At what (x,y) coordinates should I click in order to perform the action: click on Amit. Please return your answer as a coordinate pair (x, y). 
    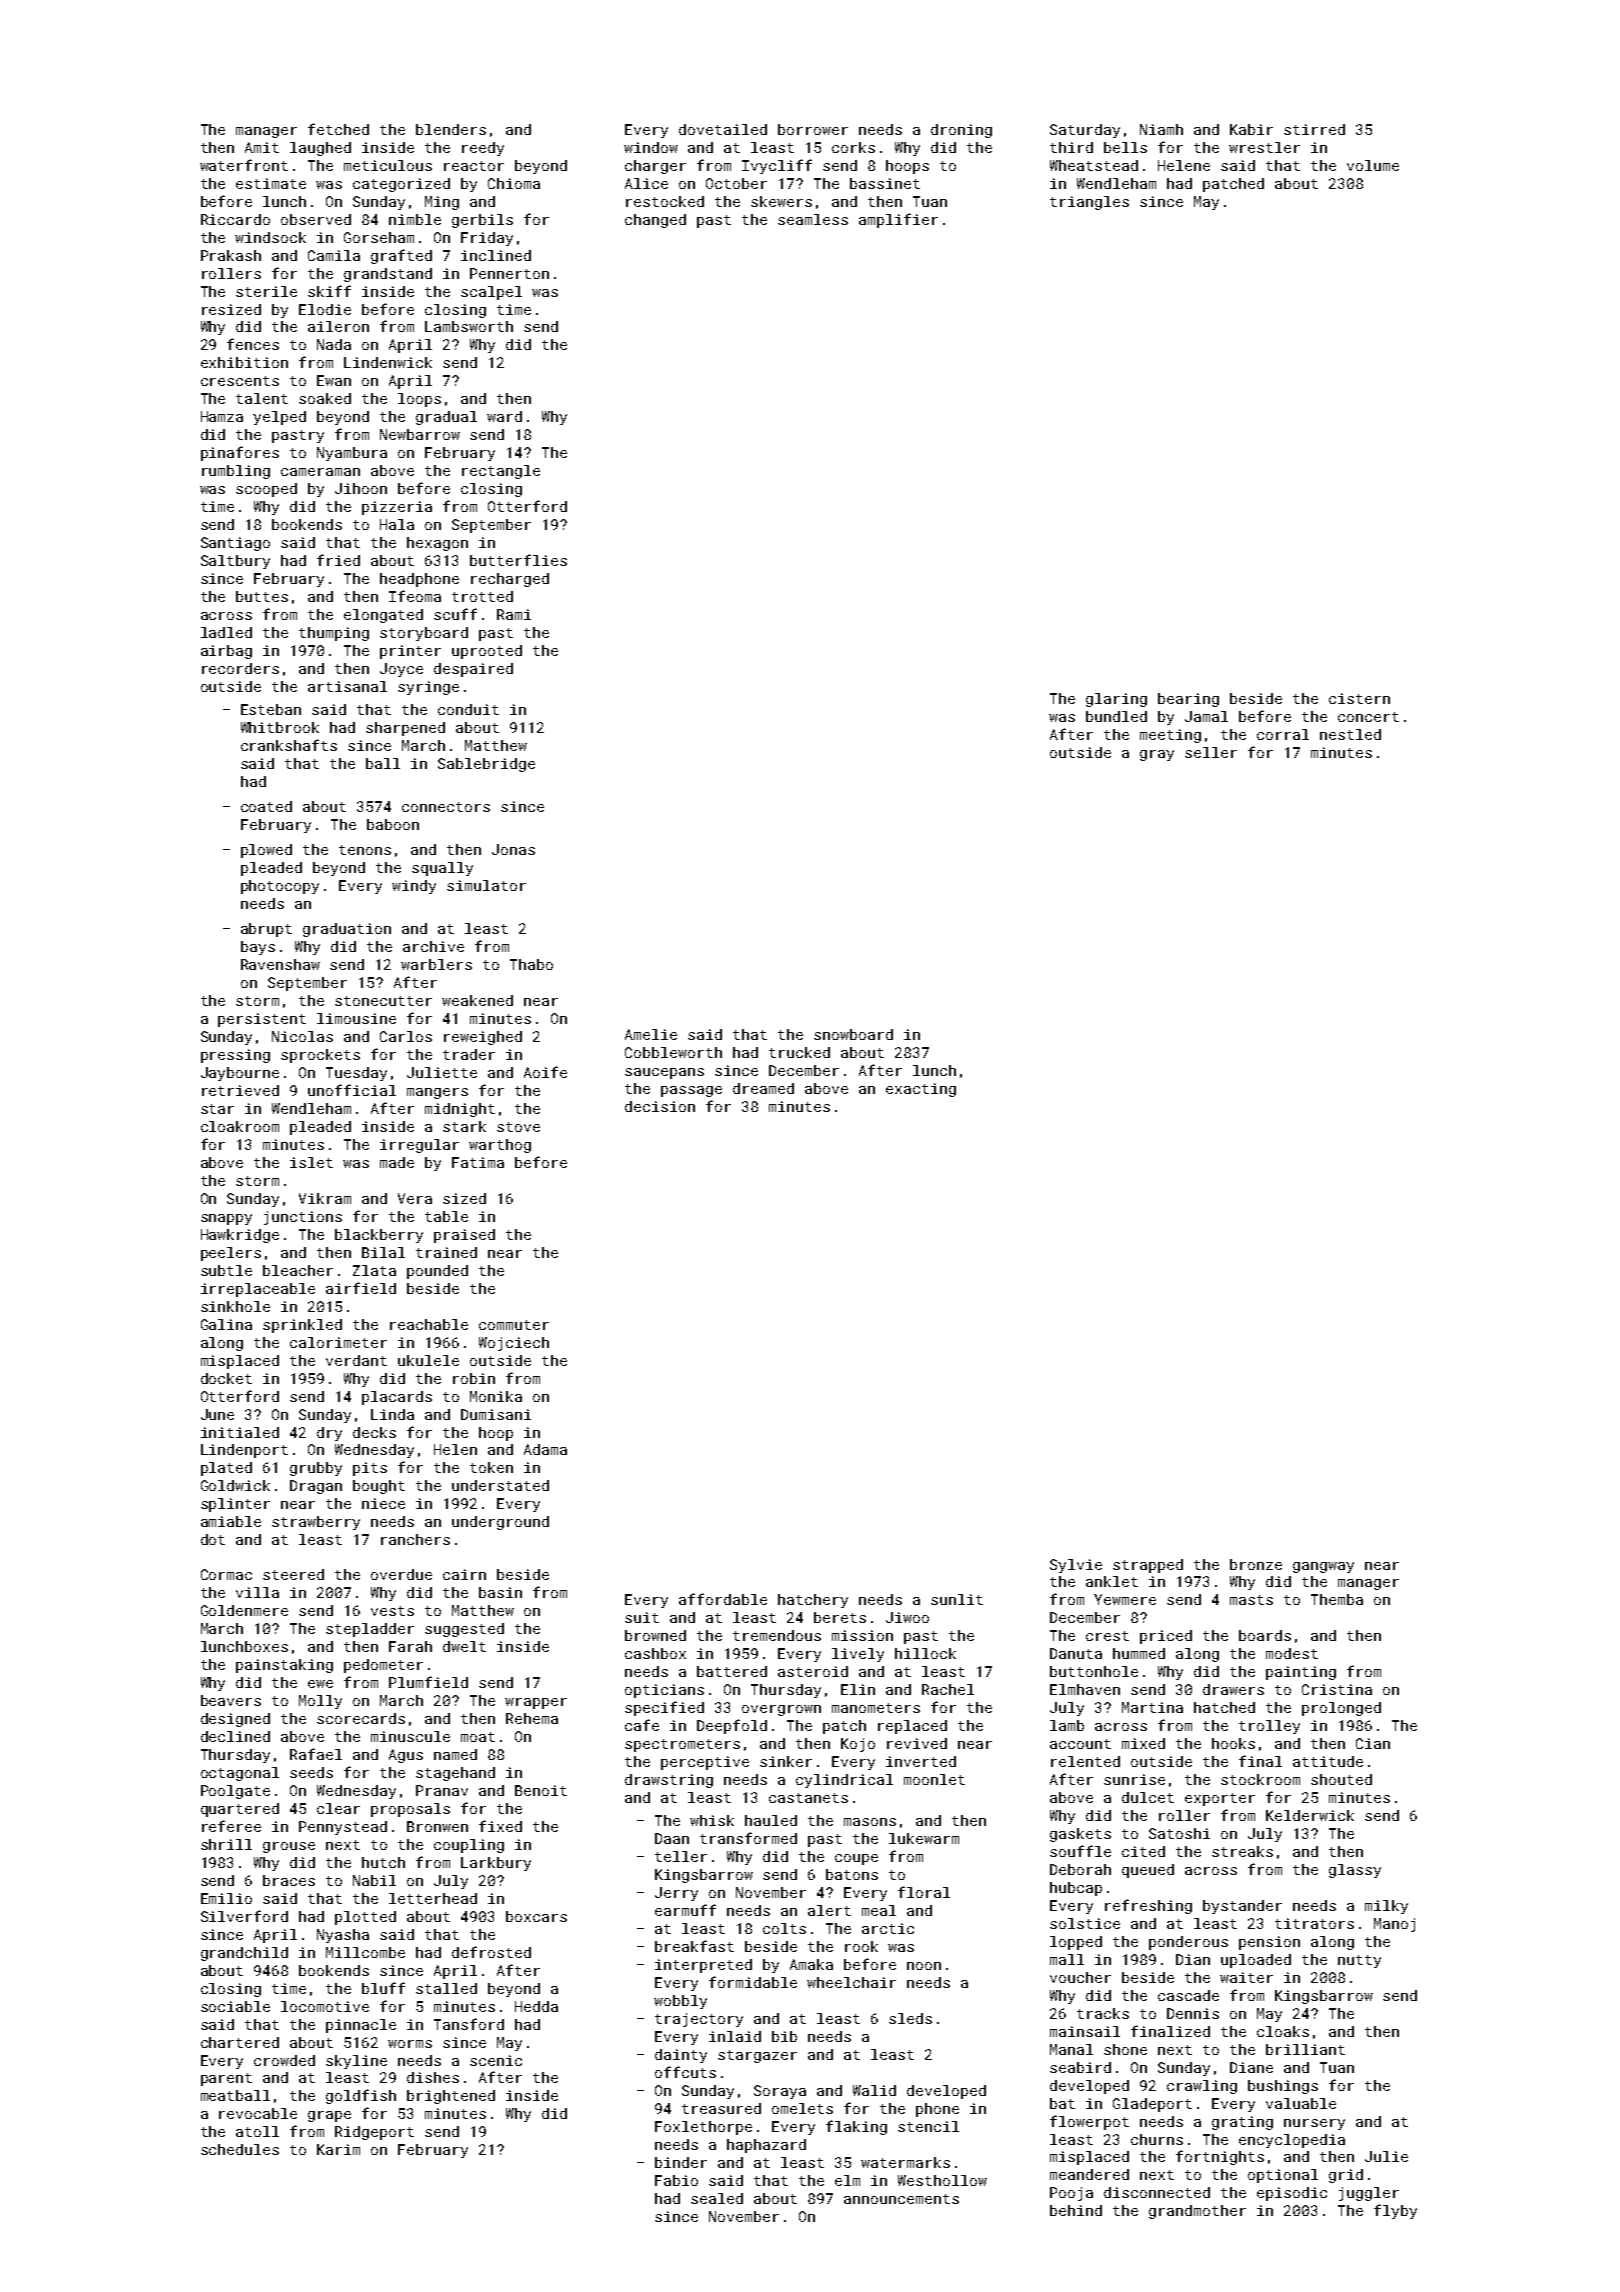
    Looking at the image, I should click on (262, 147).
